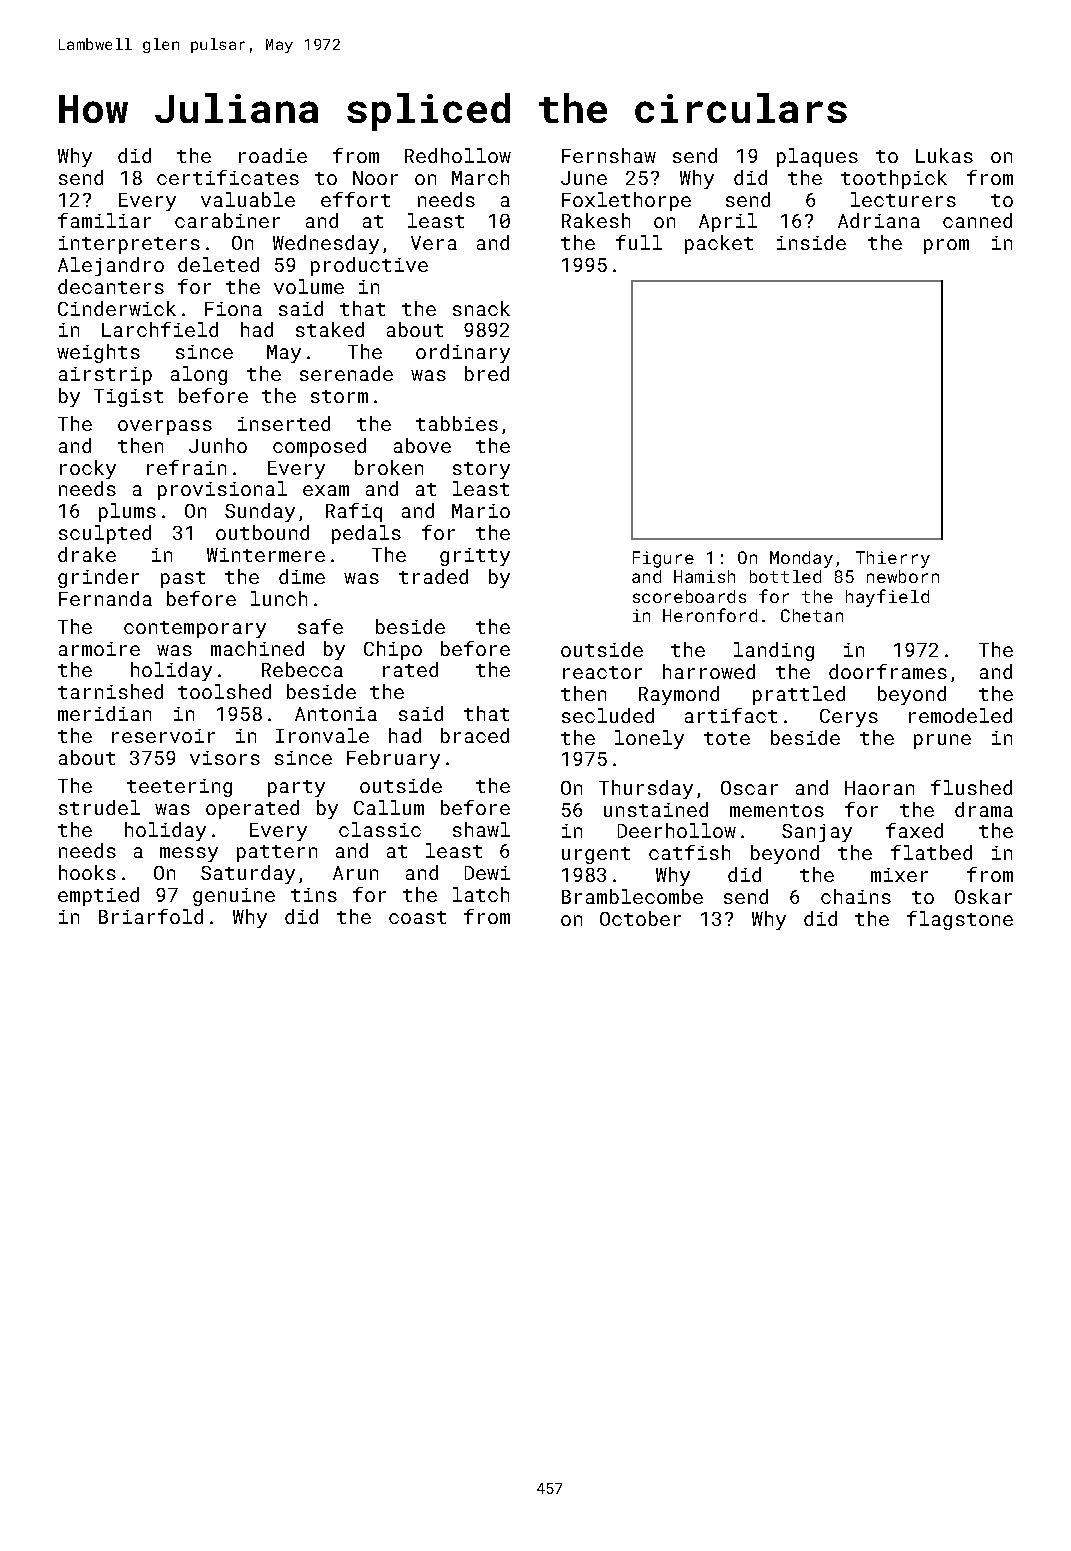 The width and height of the image is (1071, 1551). Describe the element at coordinates (228, 177) in the image. I see `certificates` at that location.
